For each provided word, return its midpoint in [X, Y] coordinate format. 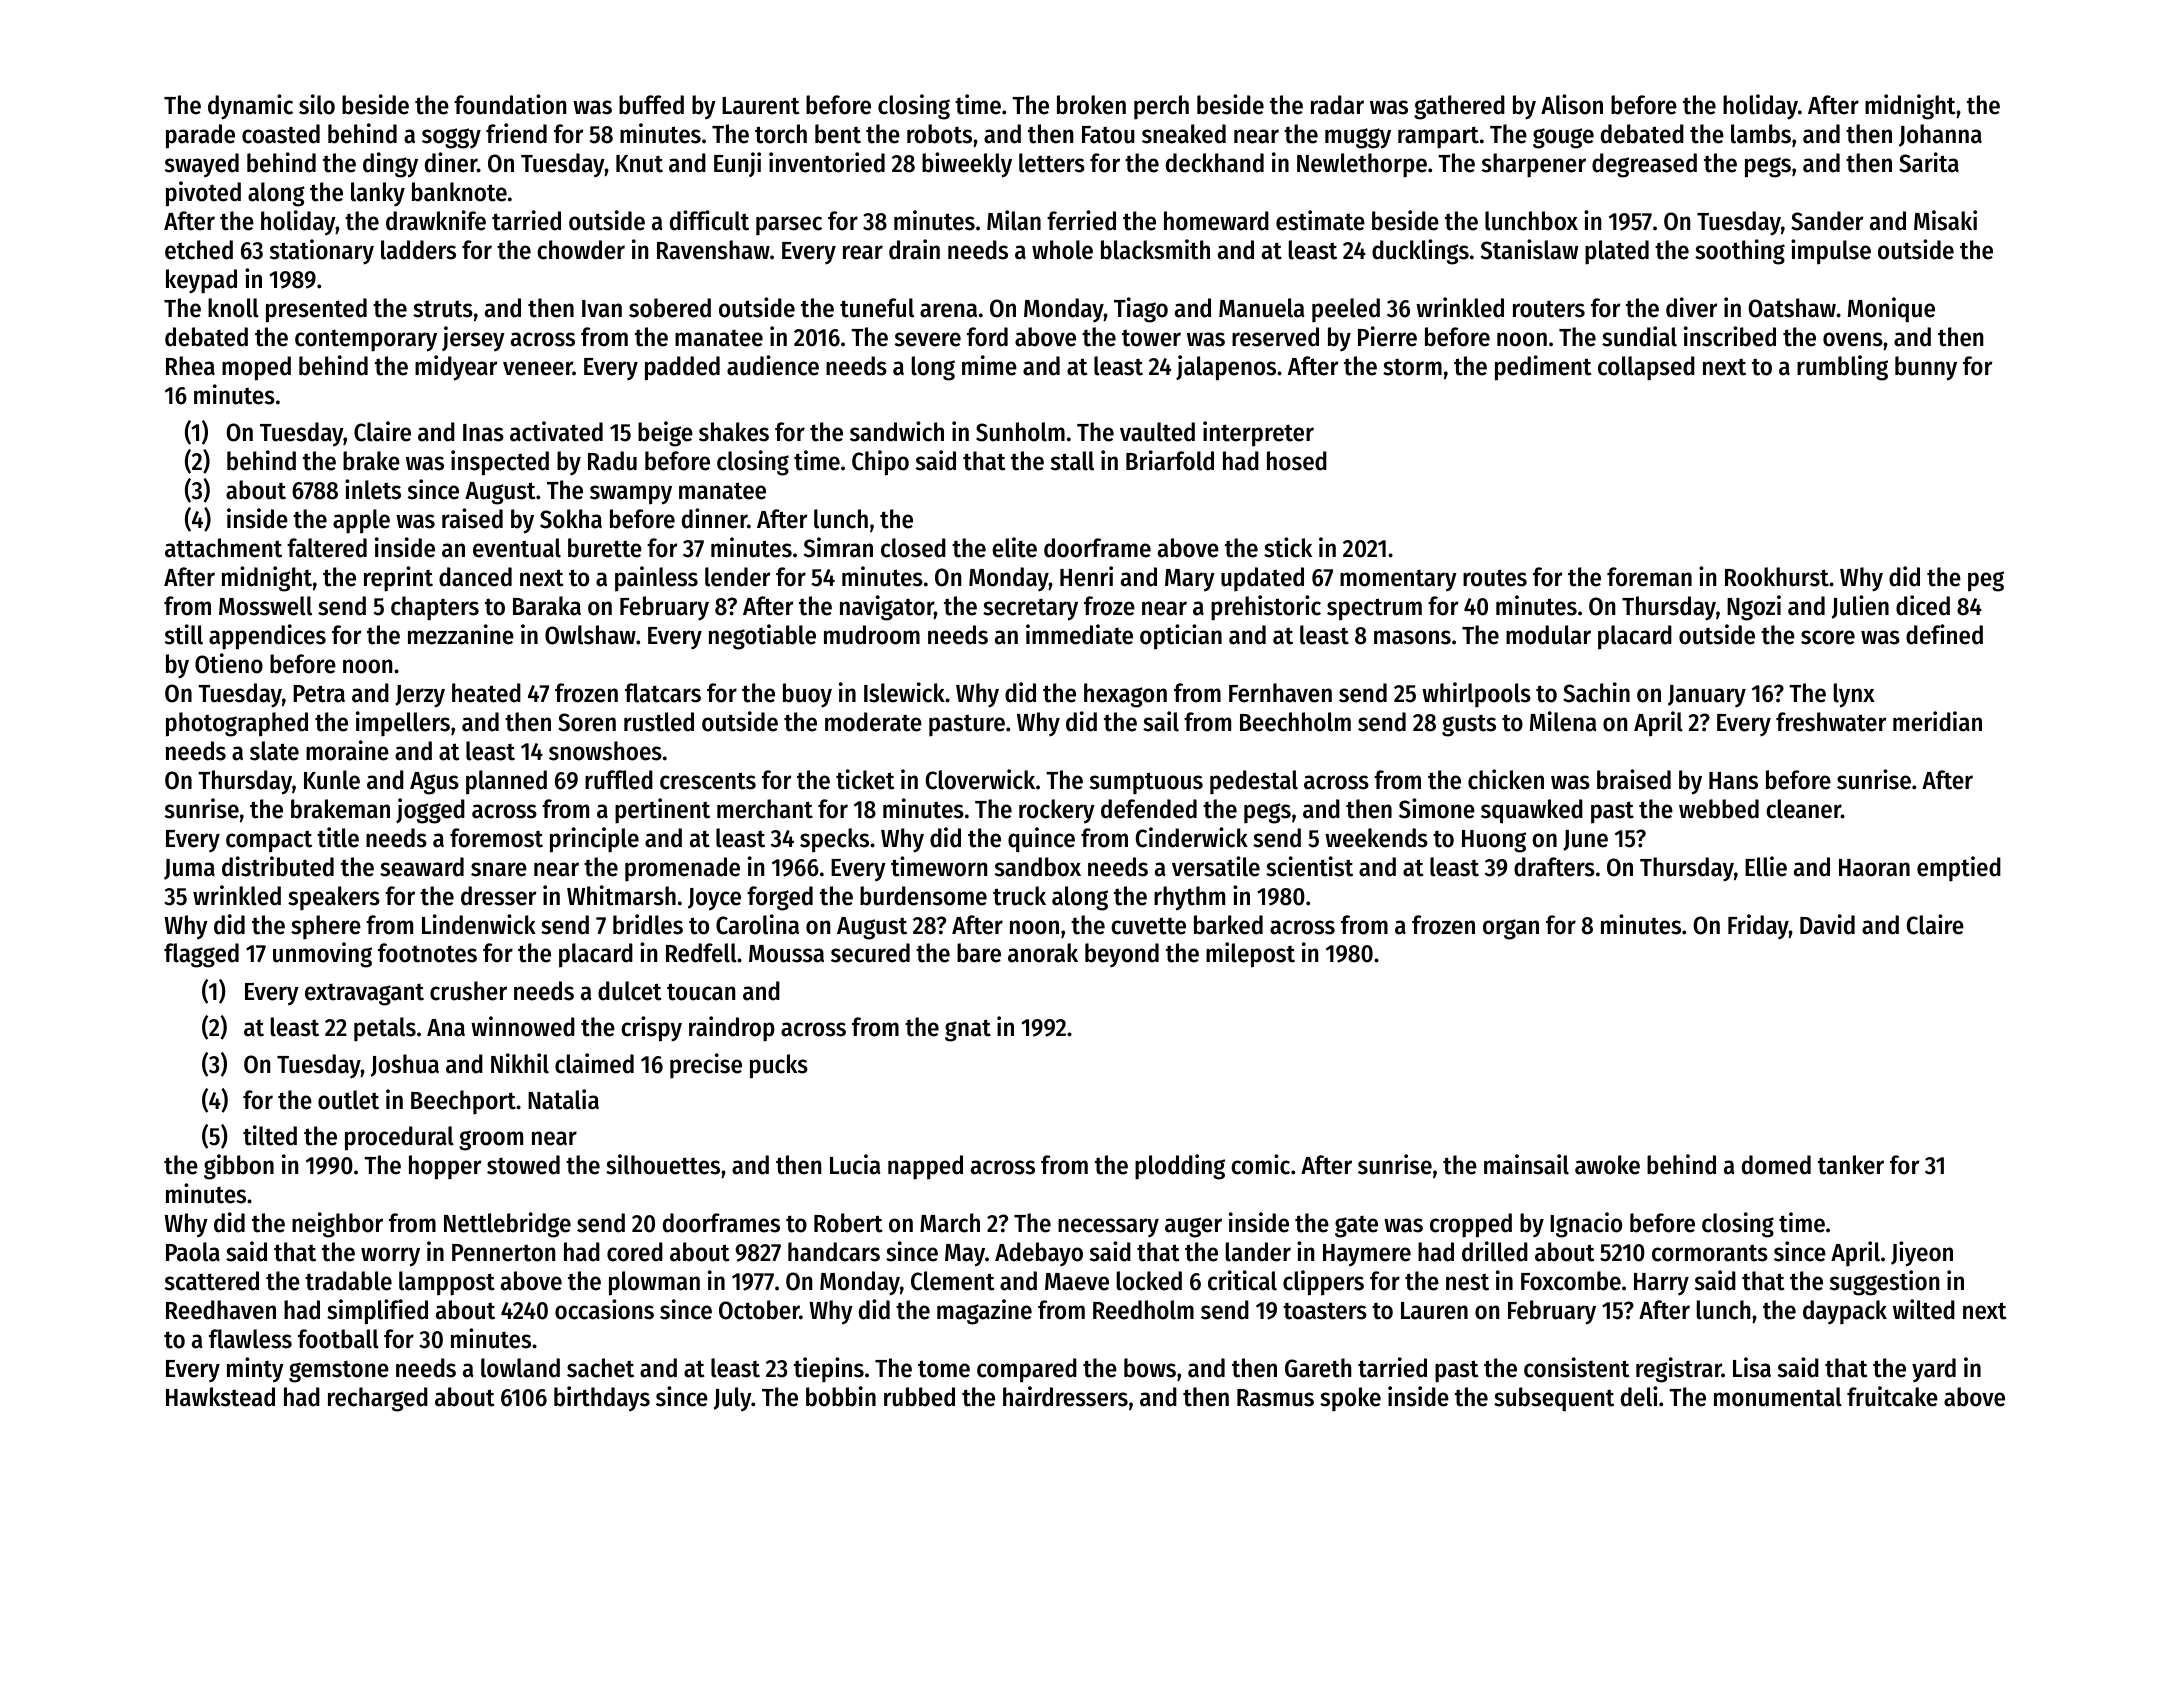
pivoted [203, 194]
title [338, 837]
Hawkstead [220, 1397]
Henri [1086, 576]
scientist [1309, 866]
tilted [270, 1135]
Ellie [1766, 866]
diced [1923, 605]
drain [914, 249]
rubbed [919, 1397]
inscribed [1730, 336]
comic [1260, 1164]
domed [1776, 1165]
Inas [483, 433]
